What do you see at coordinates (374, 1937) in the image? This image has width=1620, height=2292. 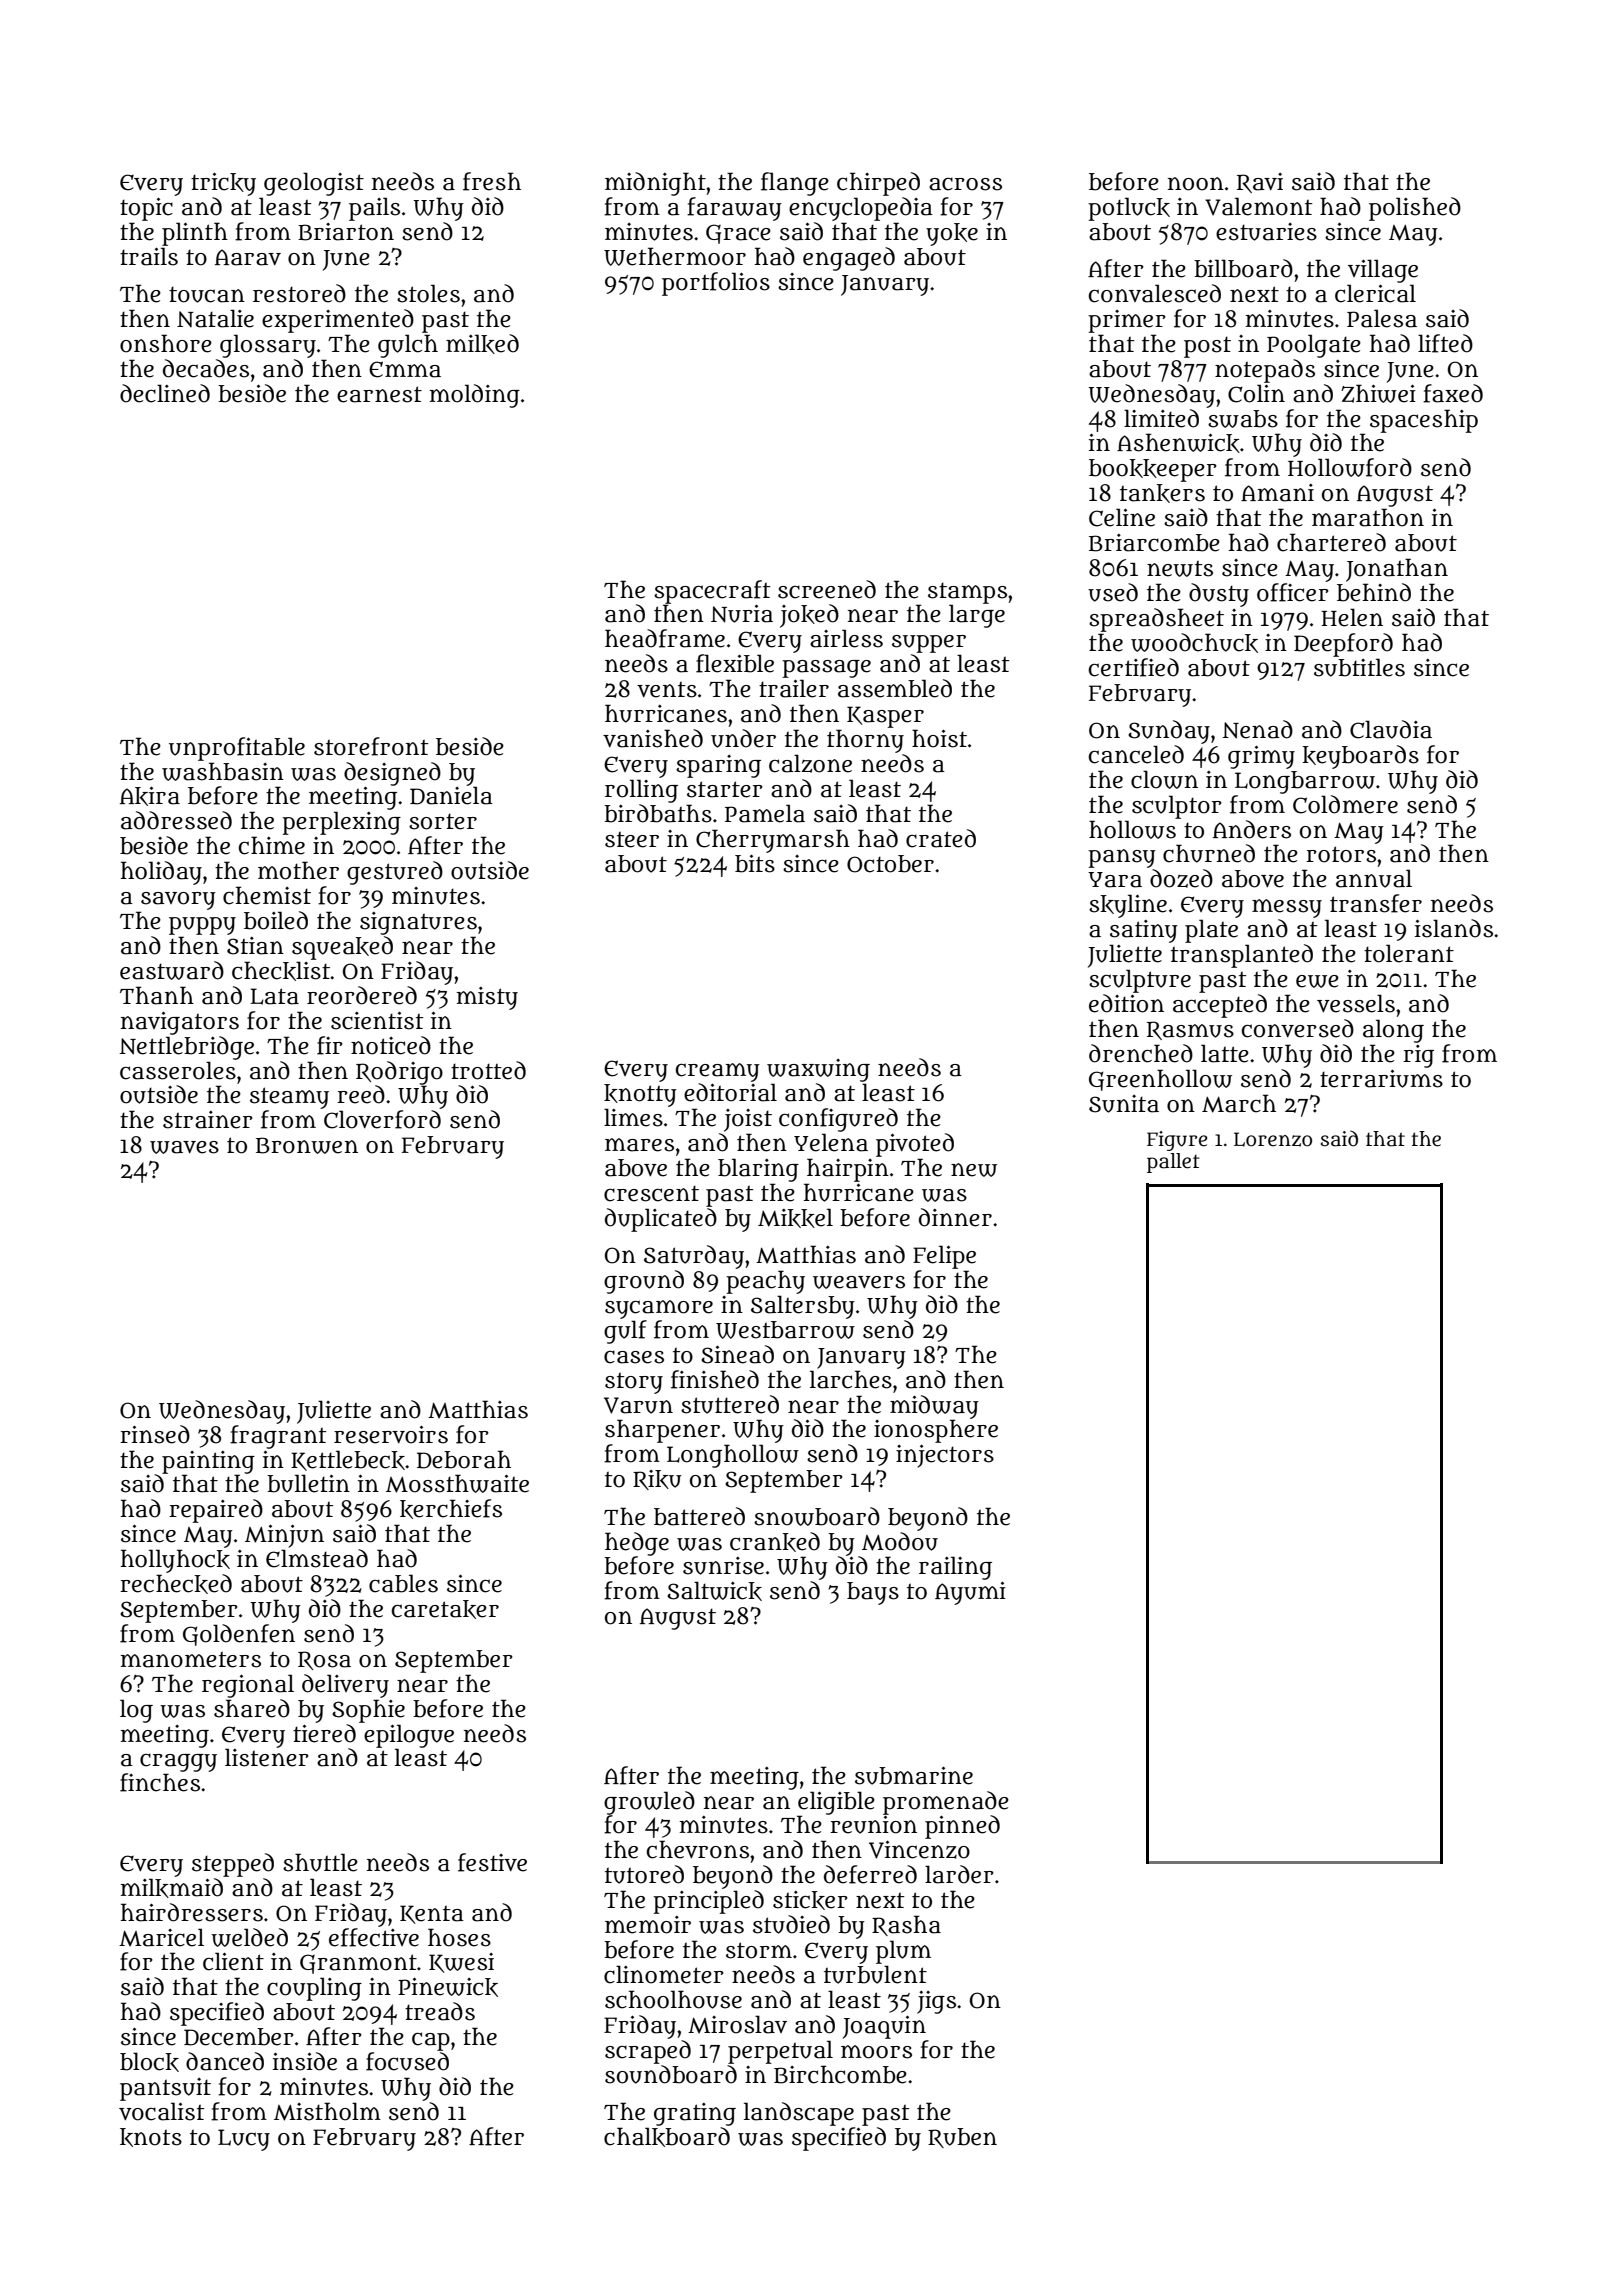 I see `effective` at bounding box center [374, 1937].
